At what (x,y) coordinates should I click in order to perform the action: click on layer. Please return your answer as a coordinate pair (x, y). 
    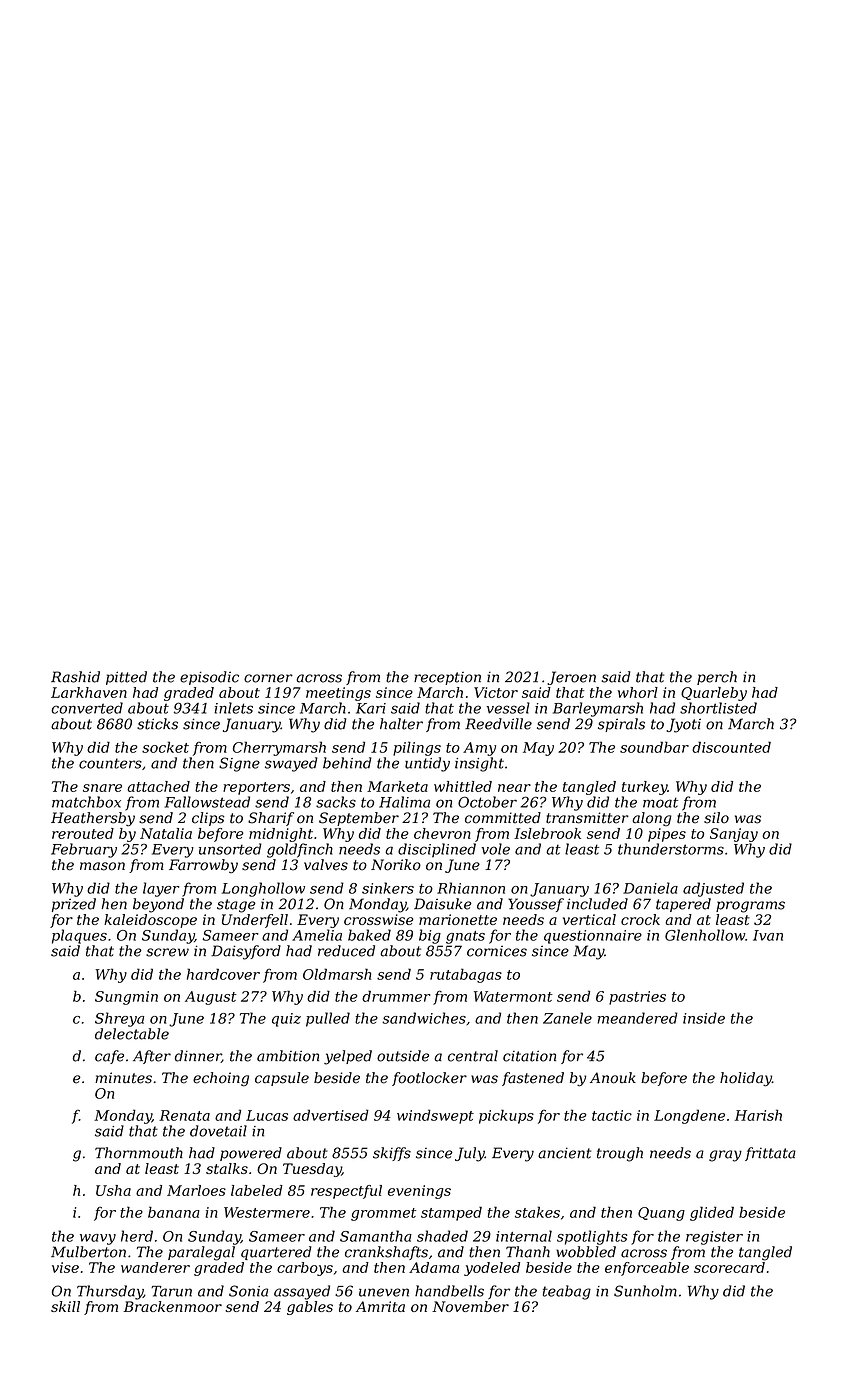
    Looking at the image, I should click on (161, 889).
